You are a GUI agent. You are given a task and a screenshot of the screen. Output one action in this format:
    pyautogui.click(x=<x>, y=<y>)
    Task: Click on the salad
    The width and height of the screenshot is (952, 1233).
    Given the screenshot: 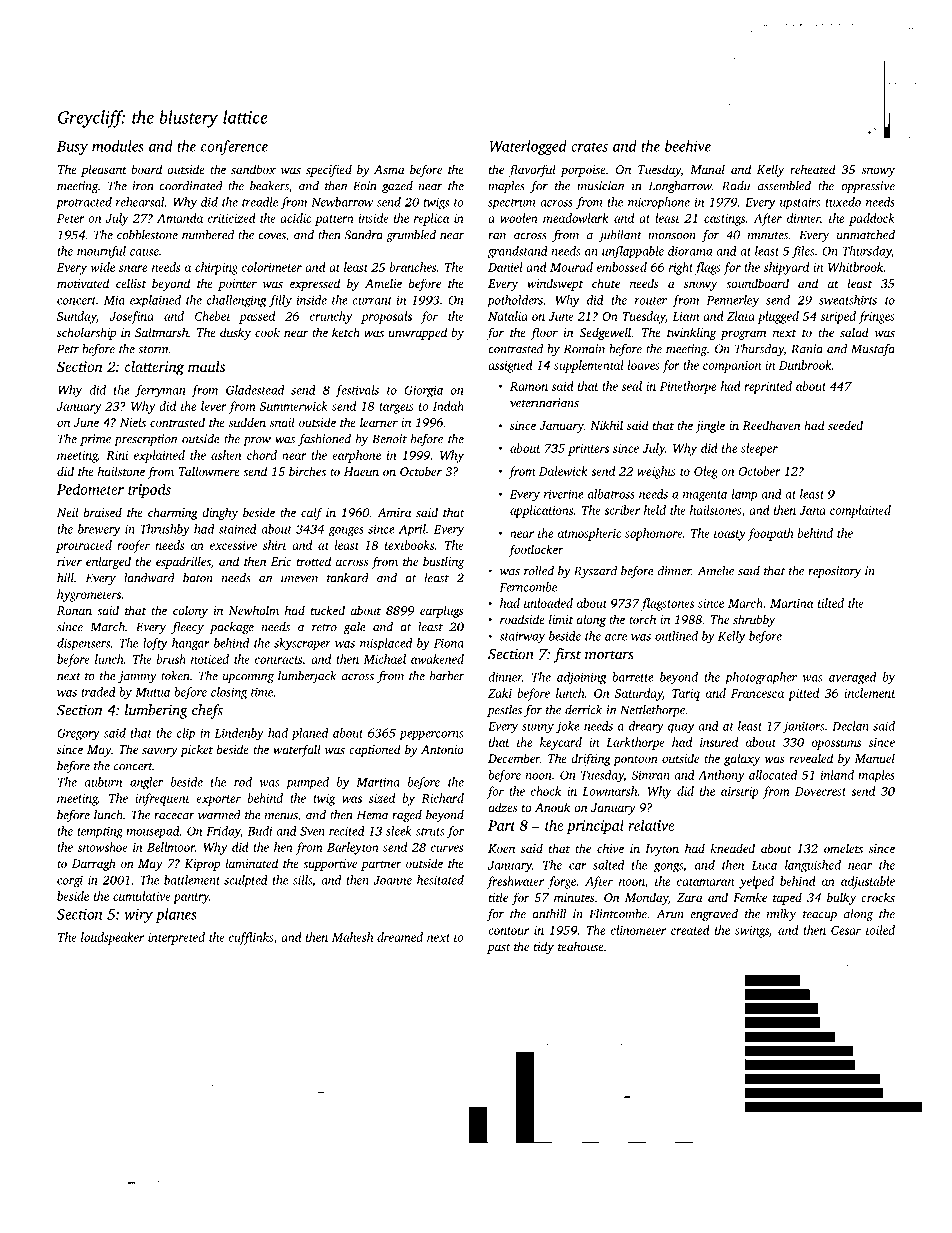 What is the action you would take?
    pyautogui.click(x=854, y=332)
